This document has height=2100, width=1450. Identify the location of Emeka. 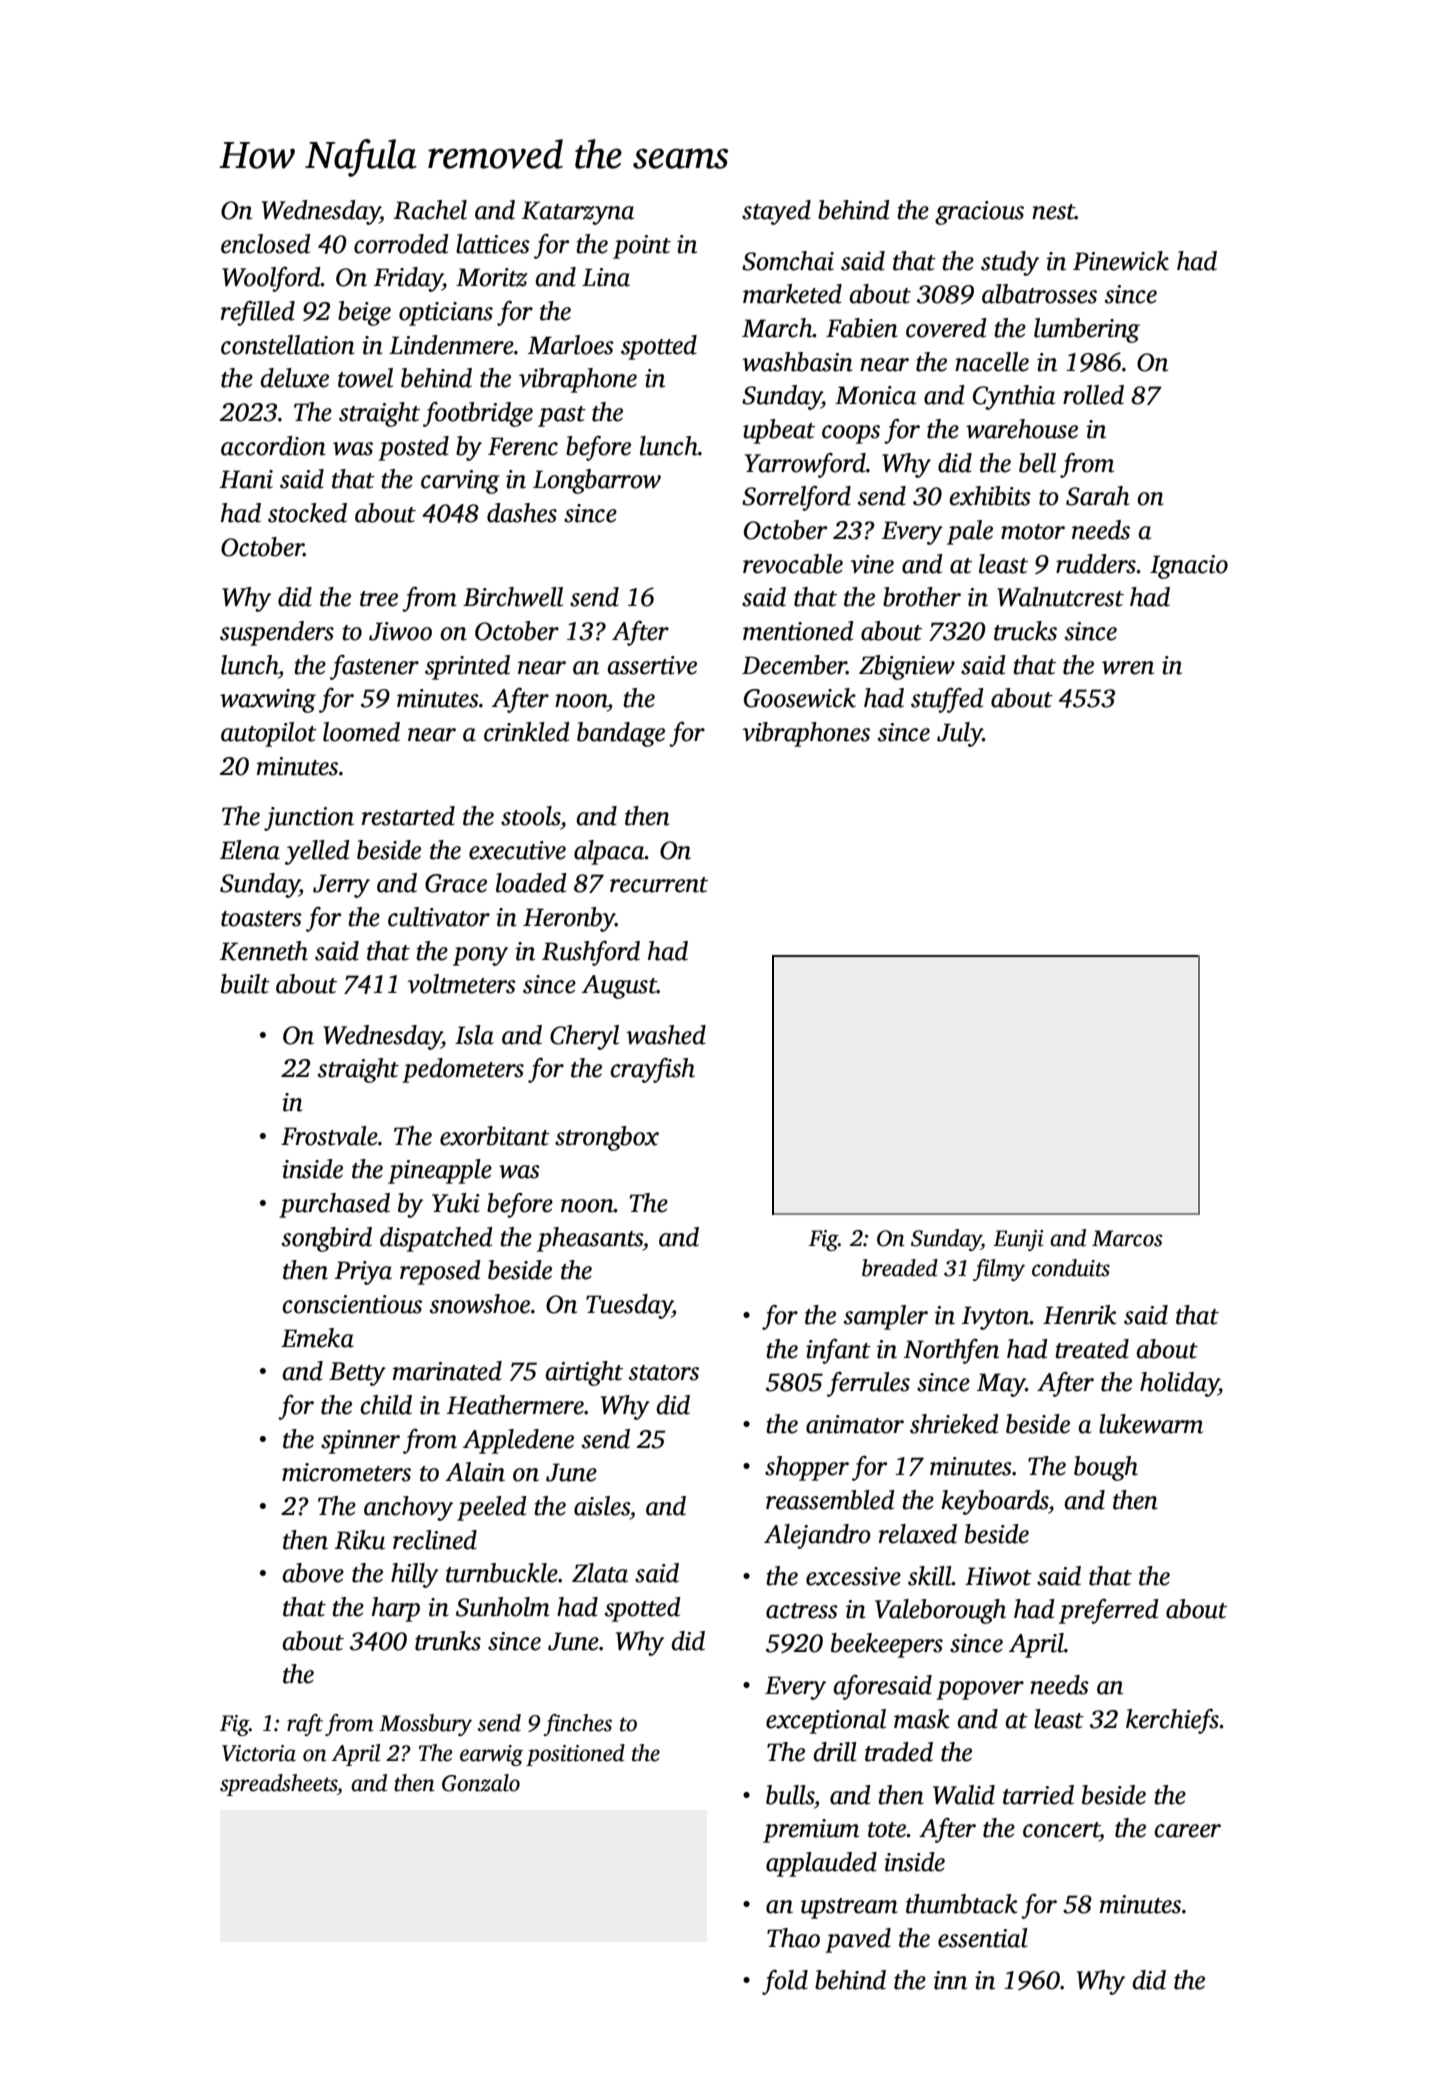
(317, 1338).
